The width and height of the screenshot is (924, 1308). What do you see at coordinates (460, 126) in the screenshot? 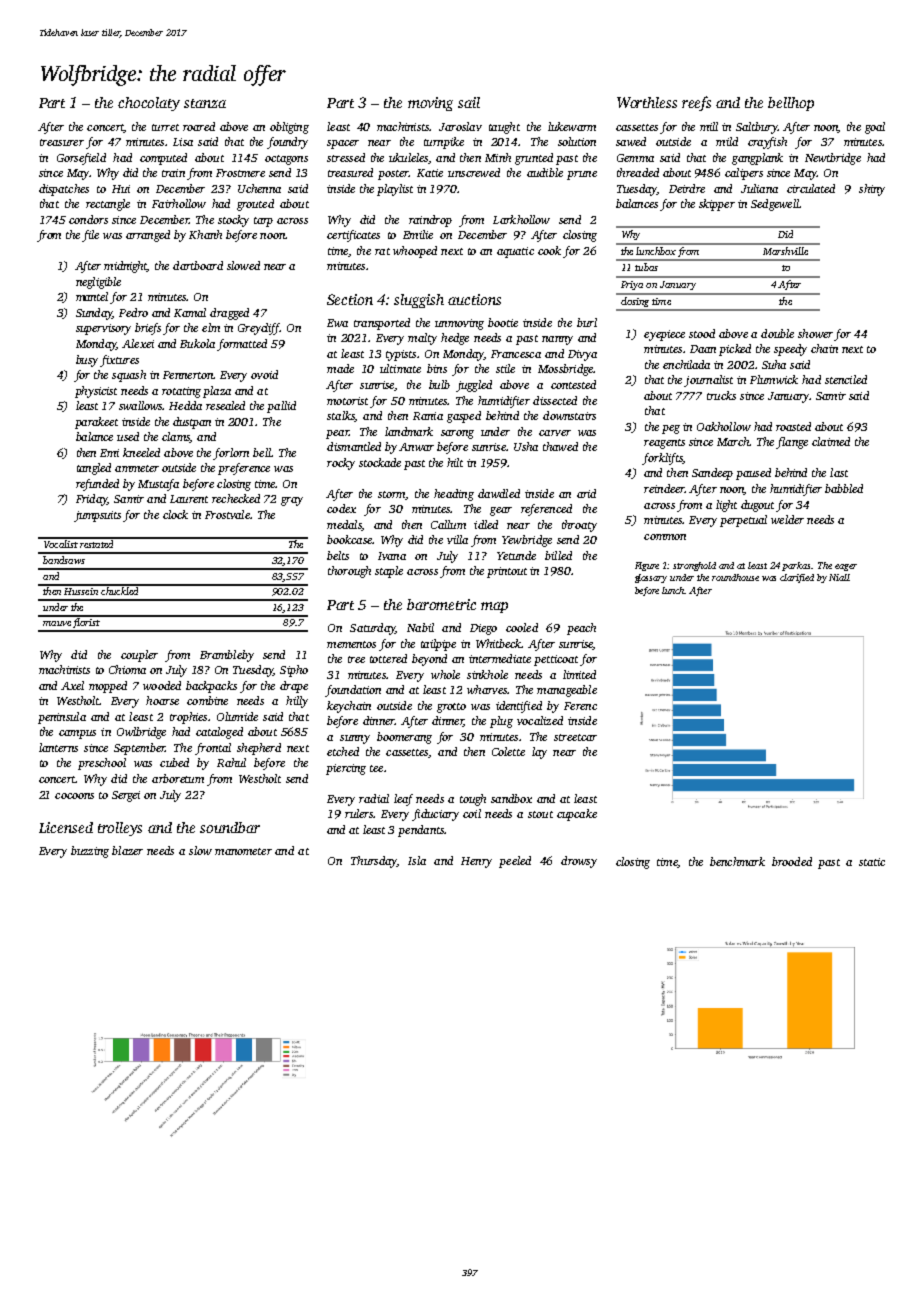
I see `Jaroslav` at bounding box center [460, 126].
